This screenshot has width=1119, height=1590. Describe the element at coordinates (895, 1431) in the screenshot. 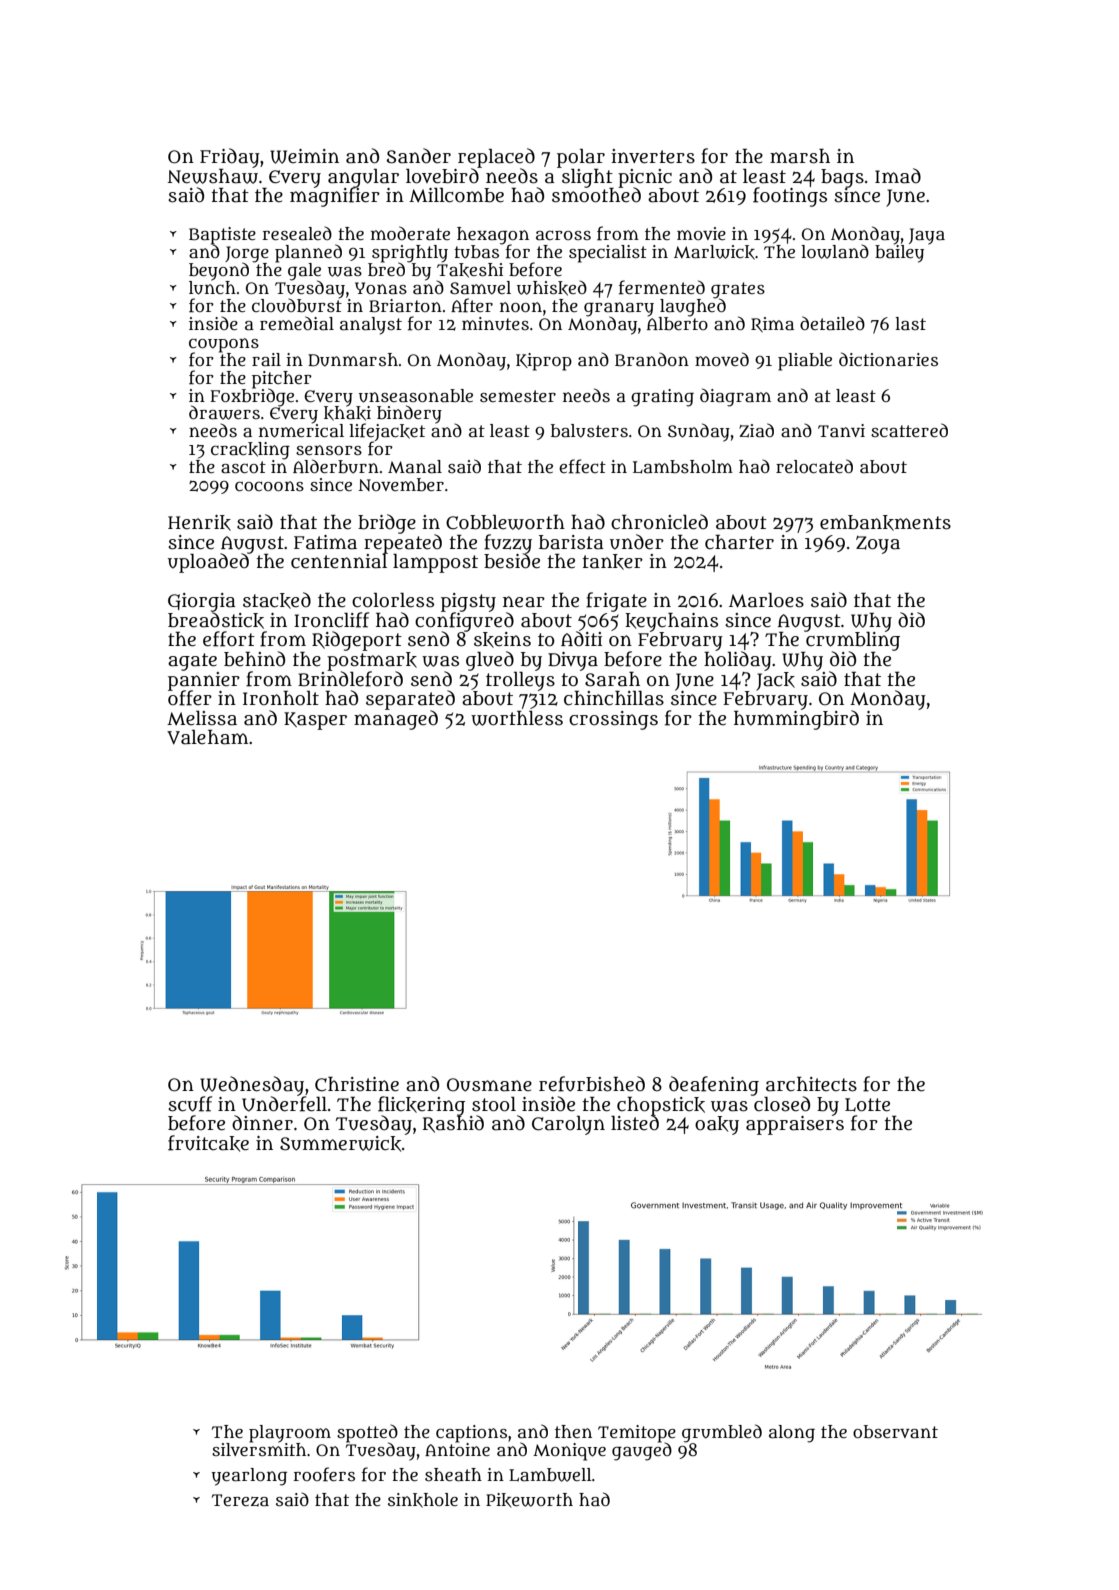

I see `observant` at that location.
